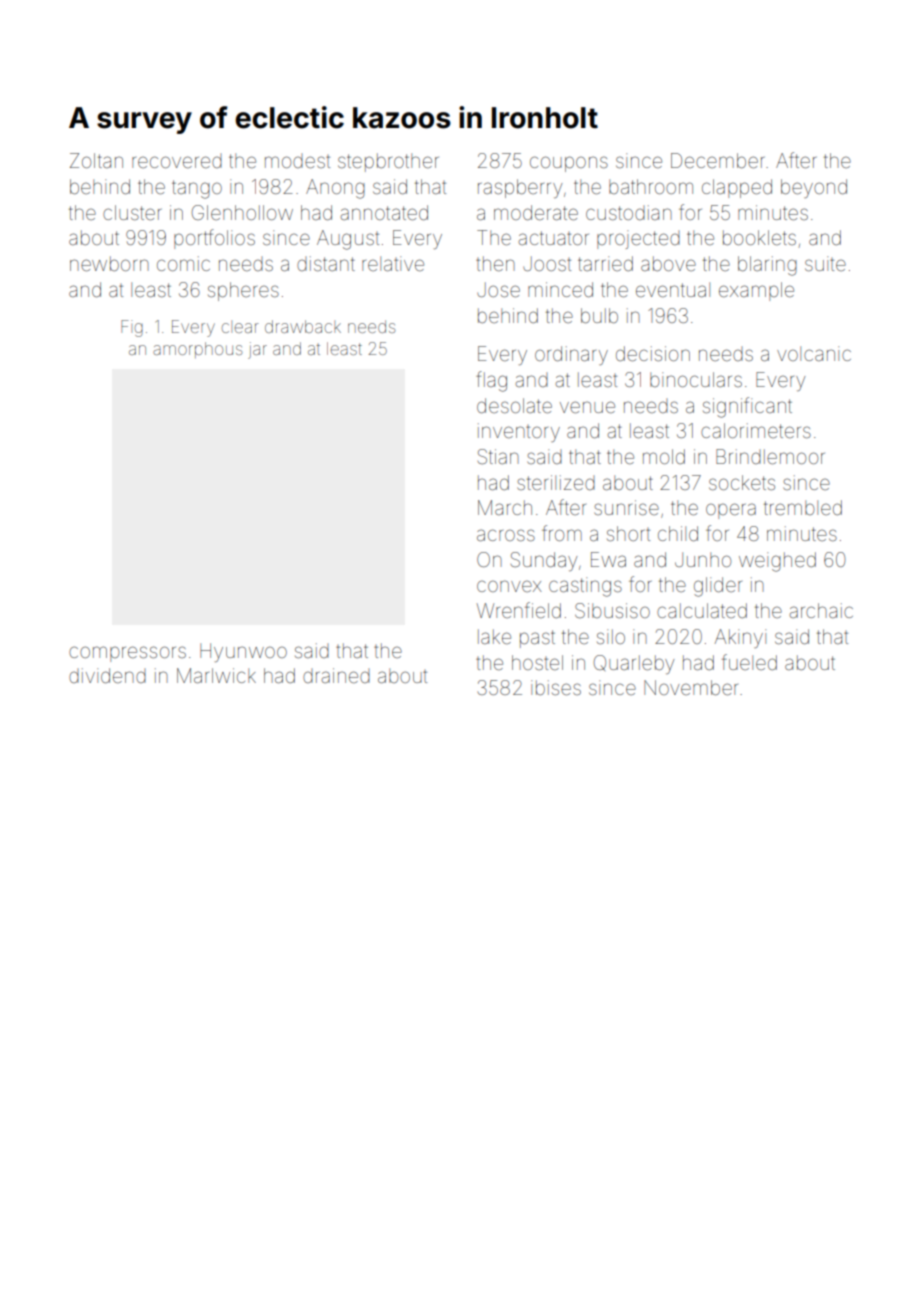 This image has height=1314, width=924. What do you see at coordinates (717, 160) in the image?
I see `December` at bounding box center [717, 160].
